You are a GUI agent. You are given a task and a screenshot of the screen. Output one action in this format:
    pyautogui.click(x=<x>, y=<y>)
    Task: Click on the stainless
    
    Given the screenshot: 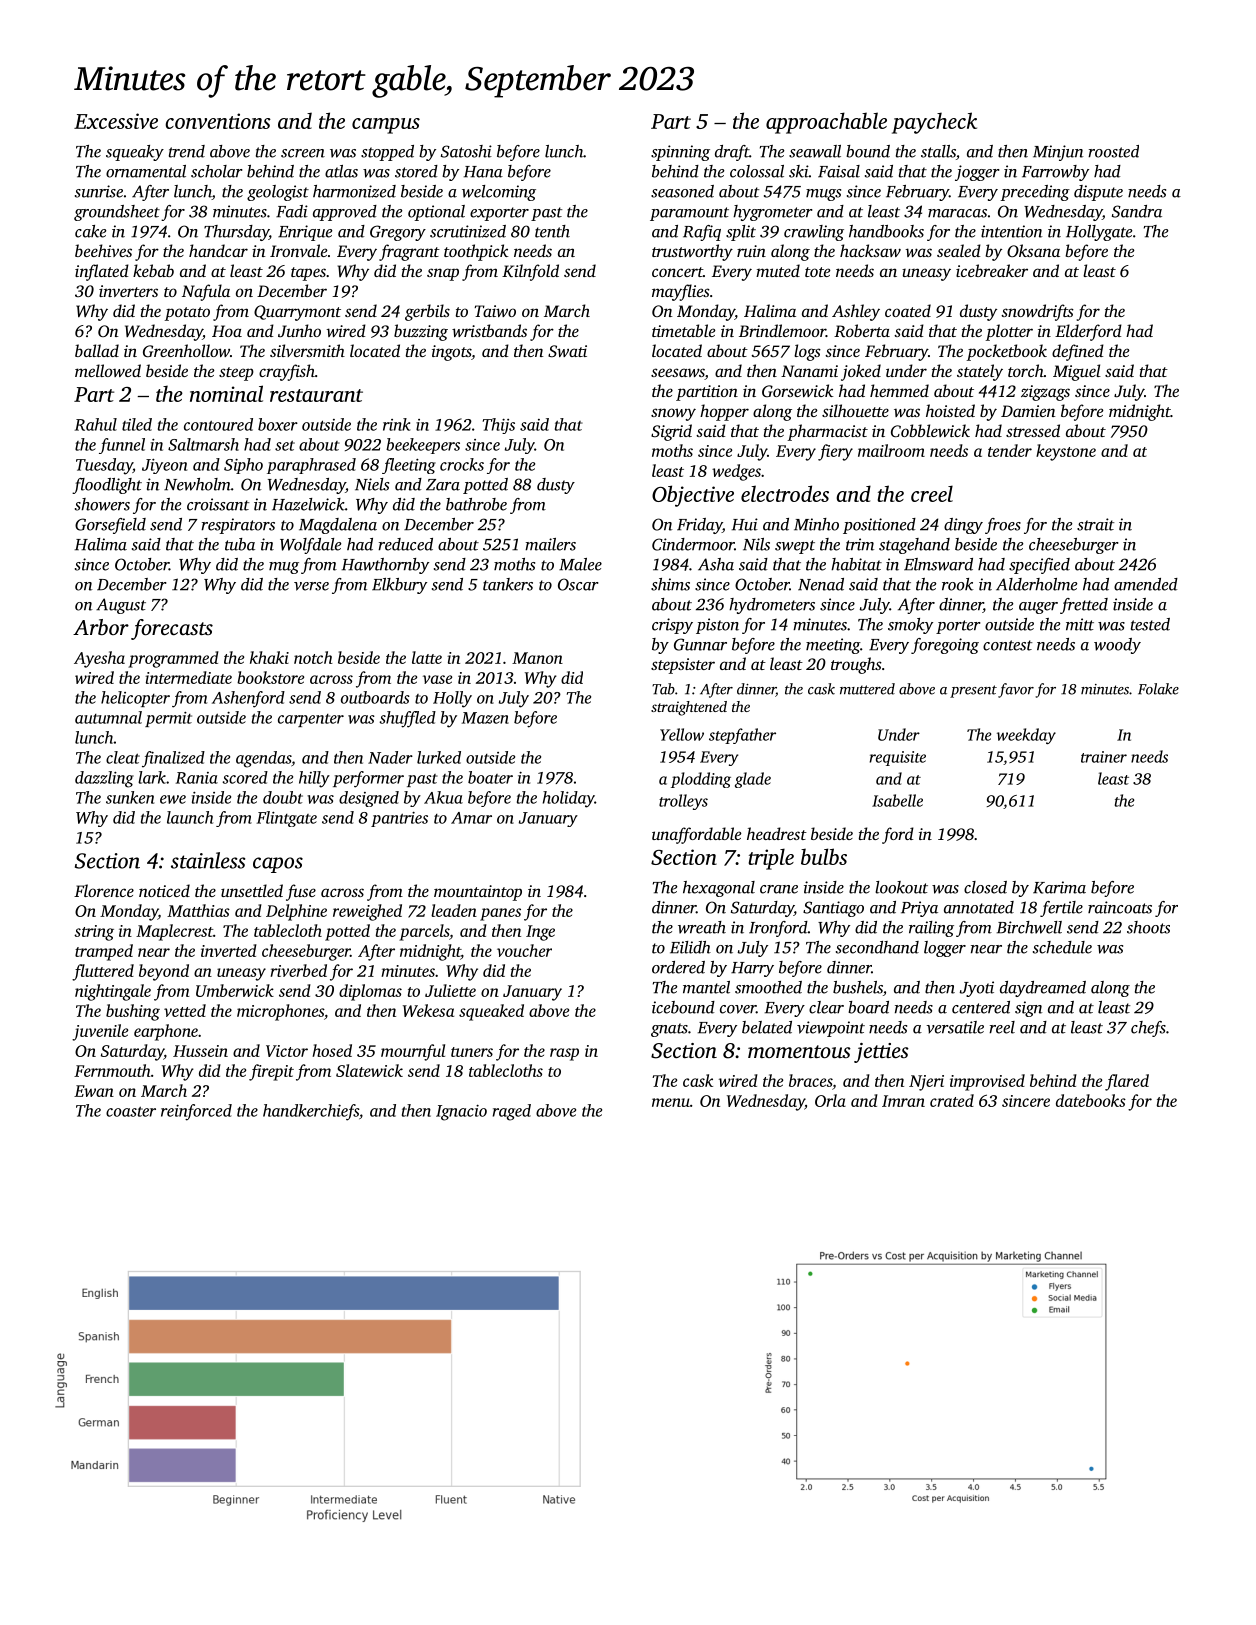 What is the action you would take?
    pyautogui.click(x=208, y=860)
